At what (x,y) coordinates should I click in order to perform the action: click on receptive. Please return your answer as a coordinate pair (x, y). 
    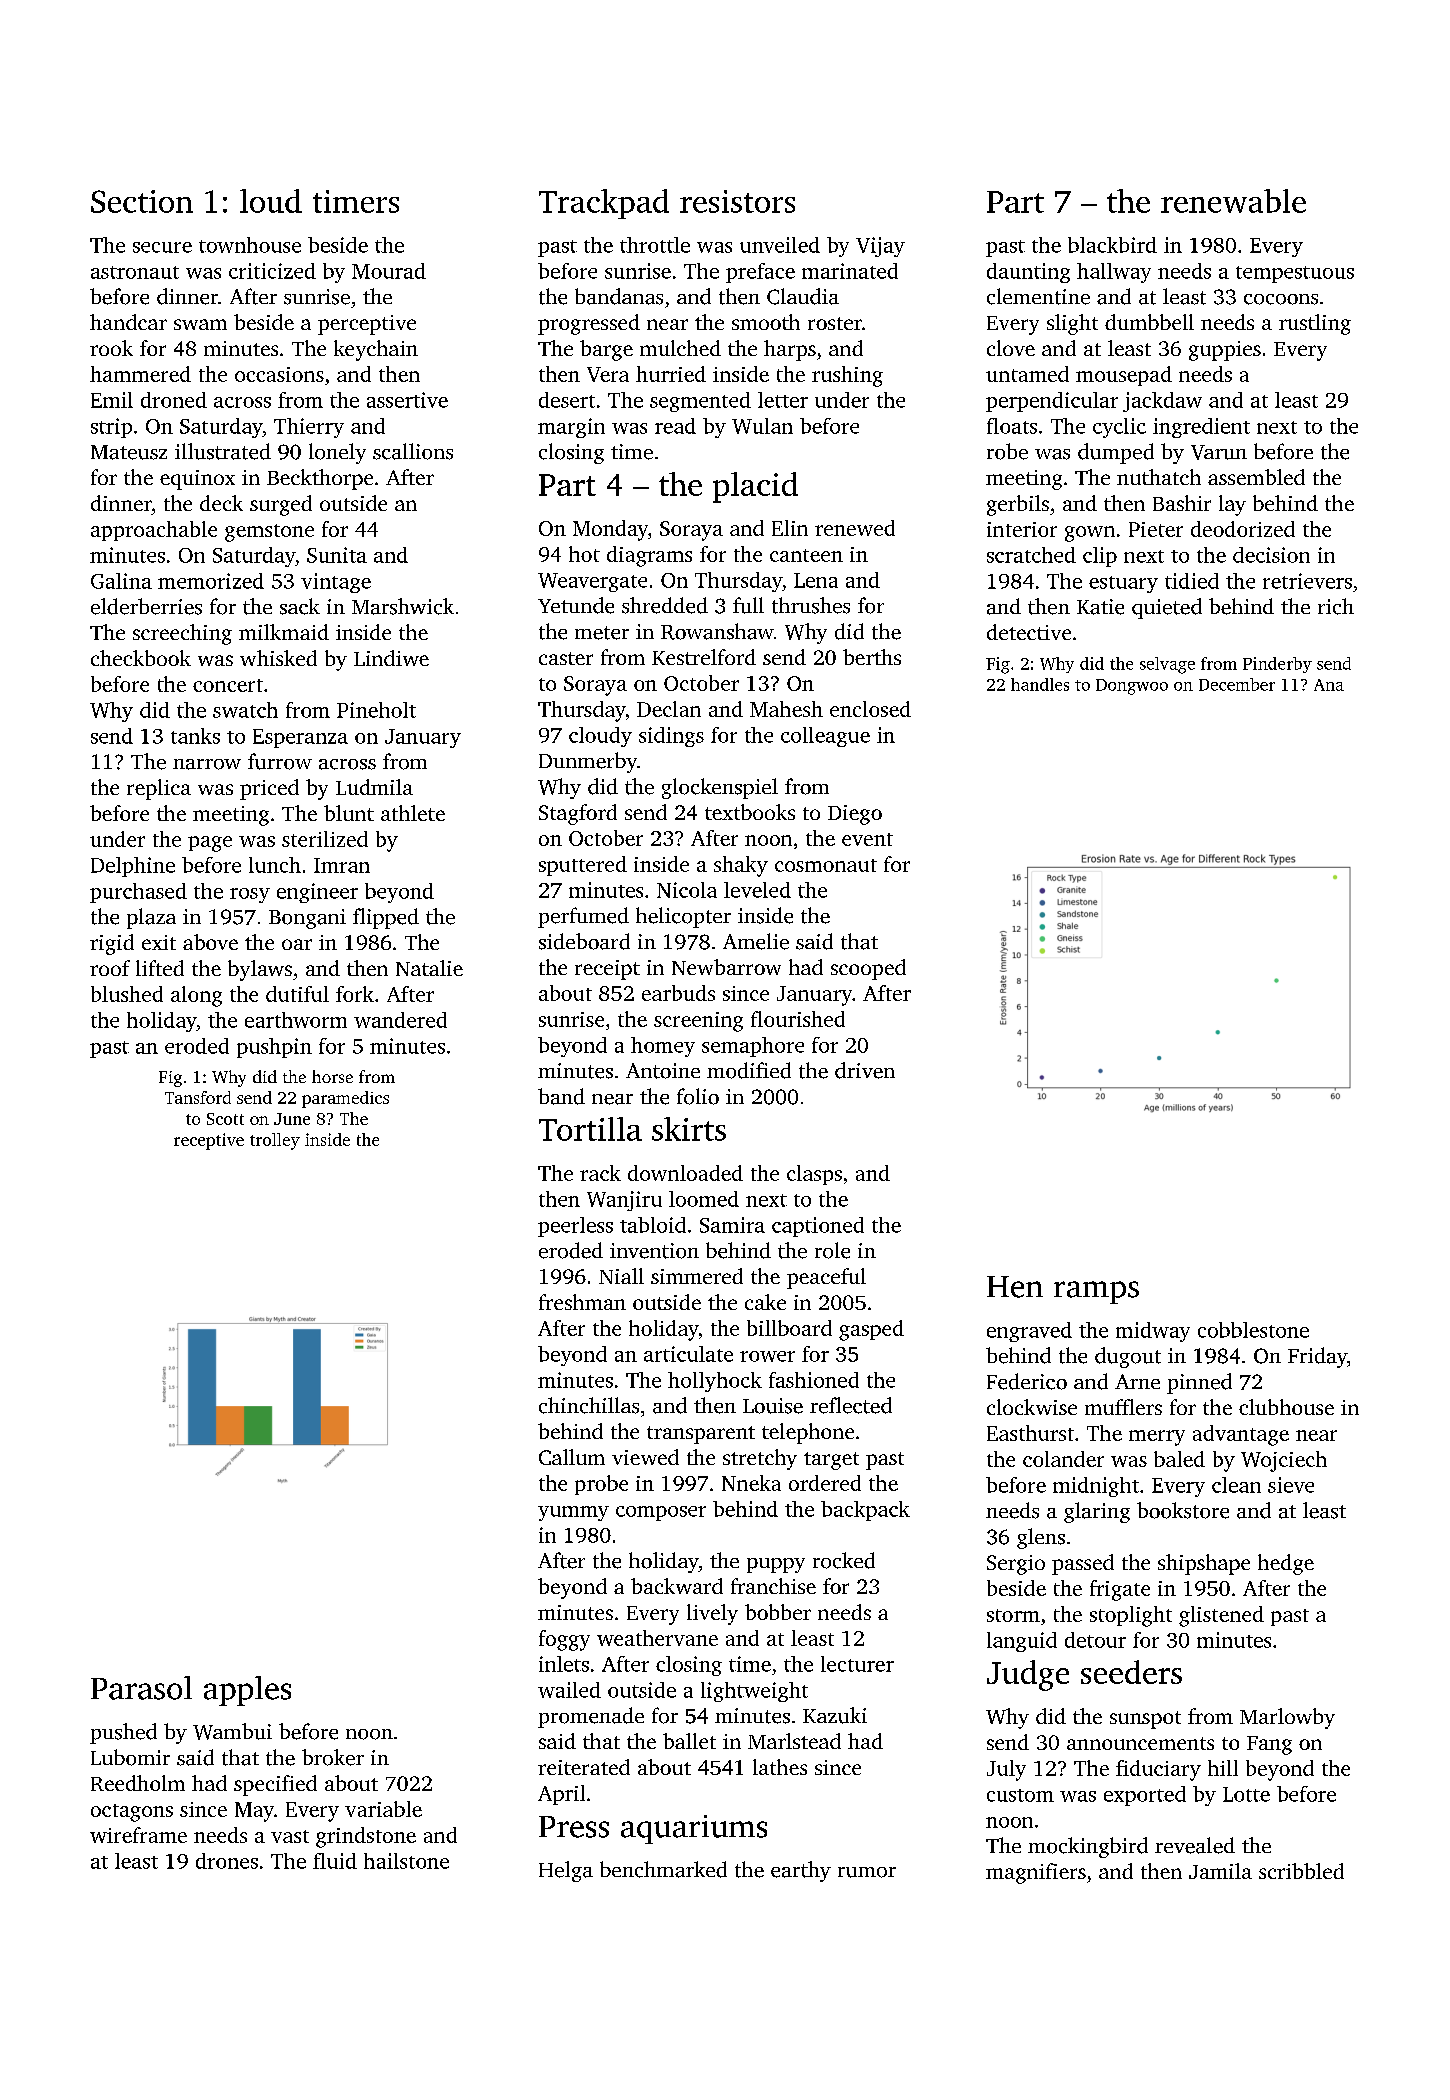
    Looking at the image, I should click on (209, 1141).
